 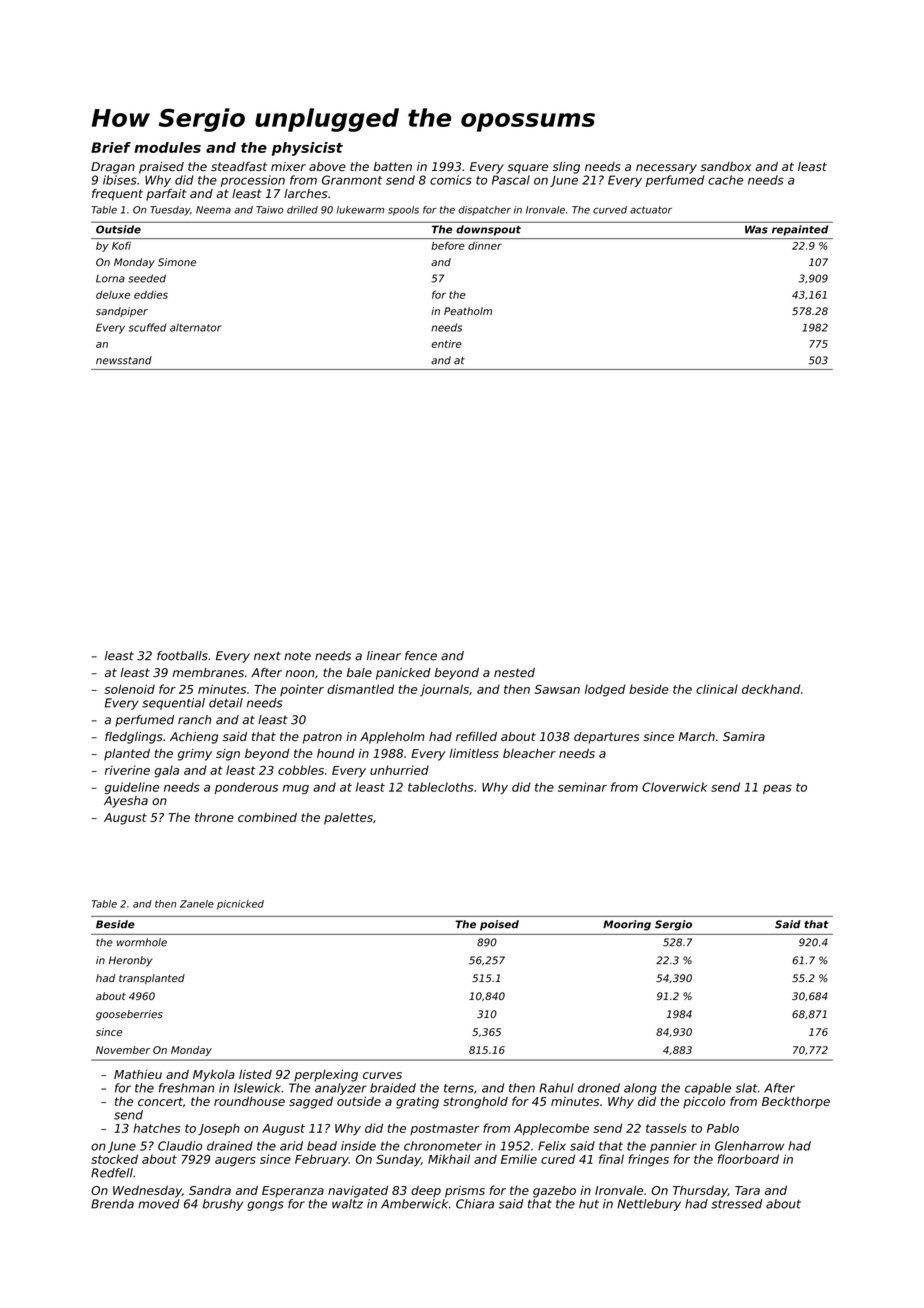 I want to click on linear, so click(x=384, y=656).
